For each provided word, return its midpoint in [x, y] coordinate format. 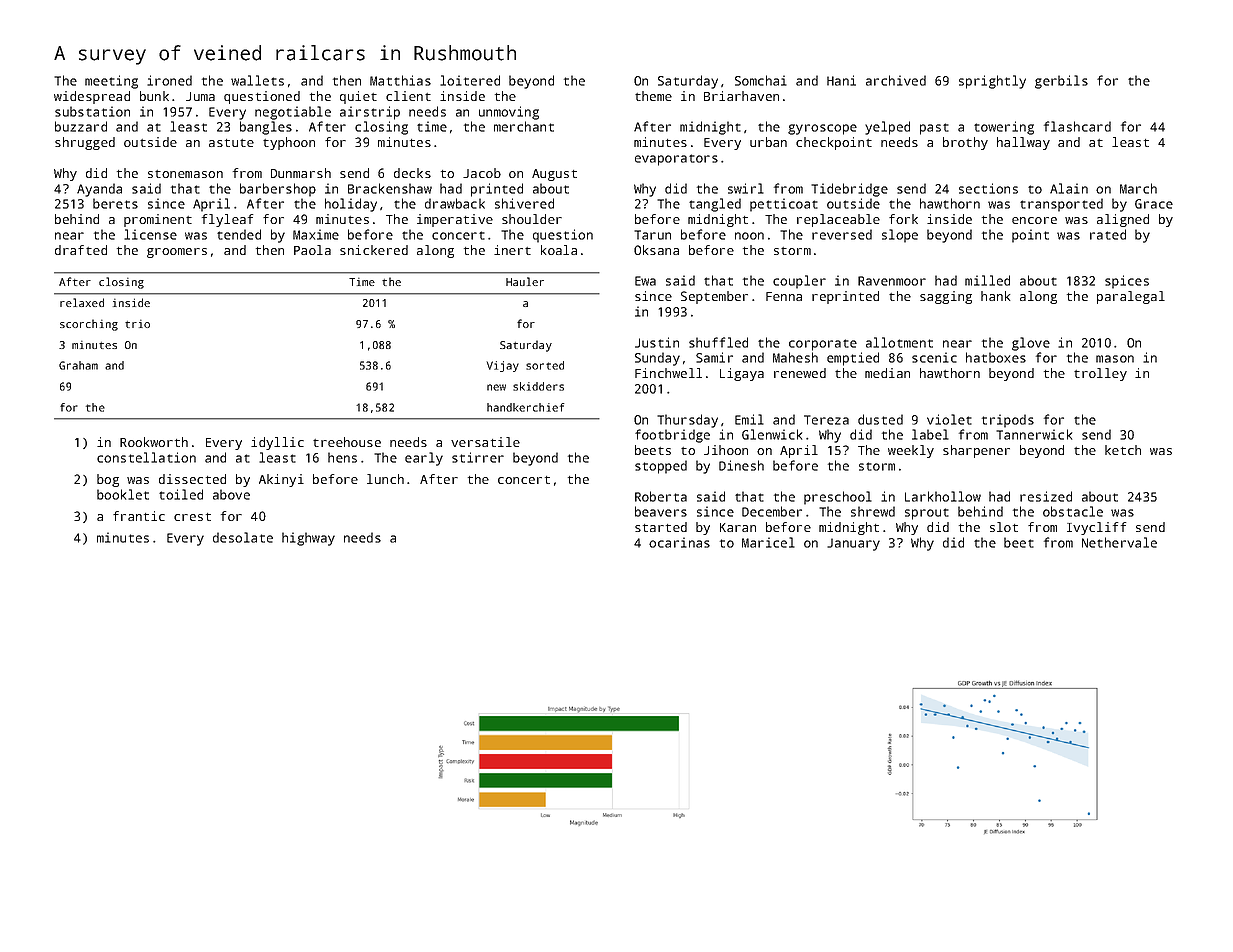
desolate [243, 537]
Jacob [482, 173]
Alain [1069, 188]
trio [137, 323]
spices [1127, 282]
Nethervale [1119, 542]
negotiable [293, 113]
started [661, 527]
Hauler [525, 281]
